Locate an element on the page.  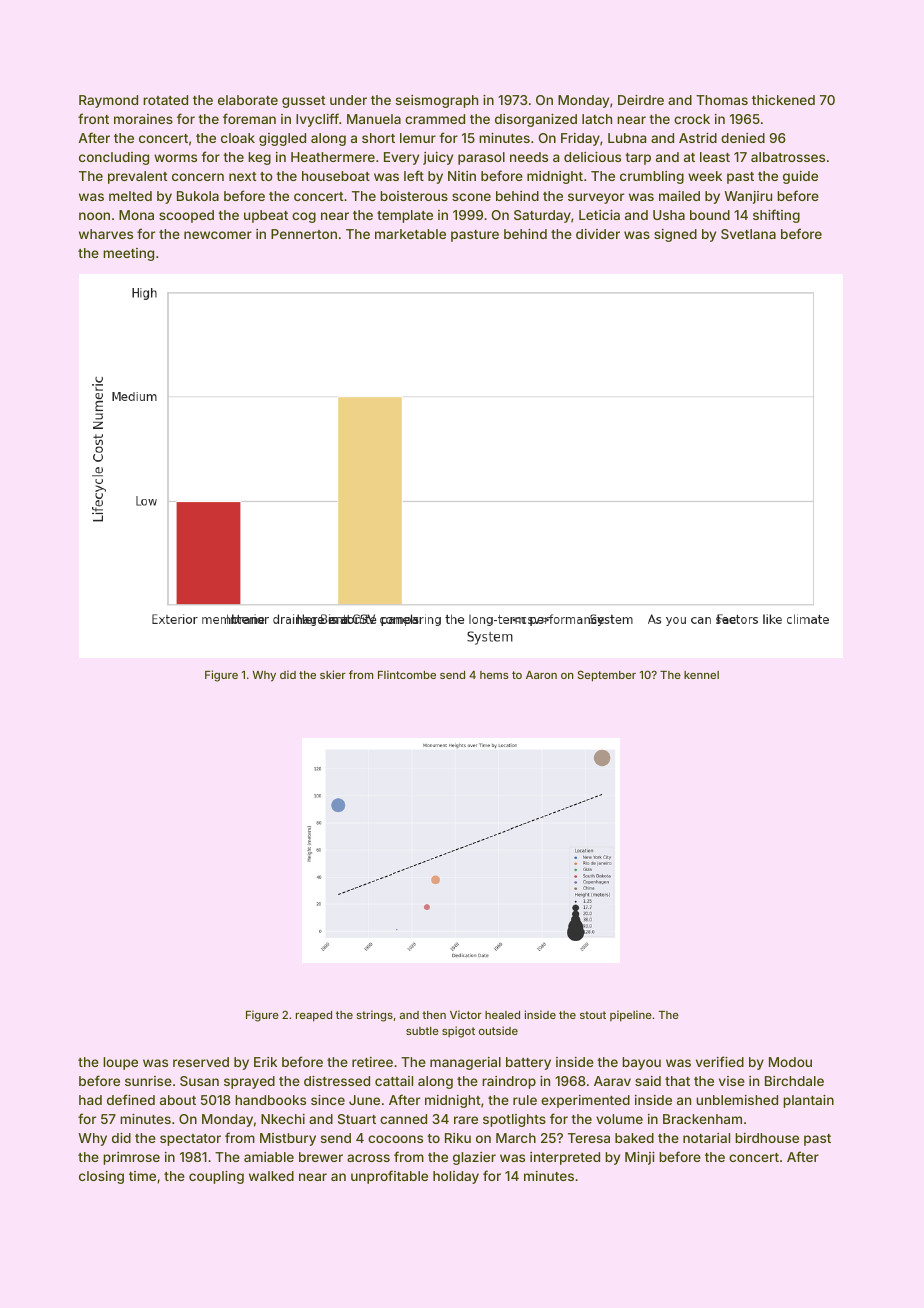
seismograph is located at coordinates (437, 101).
